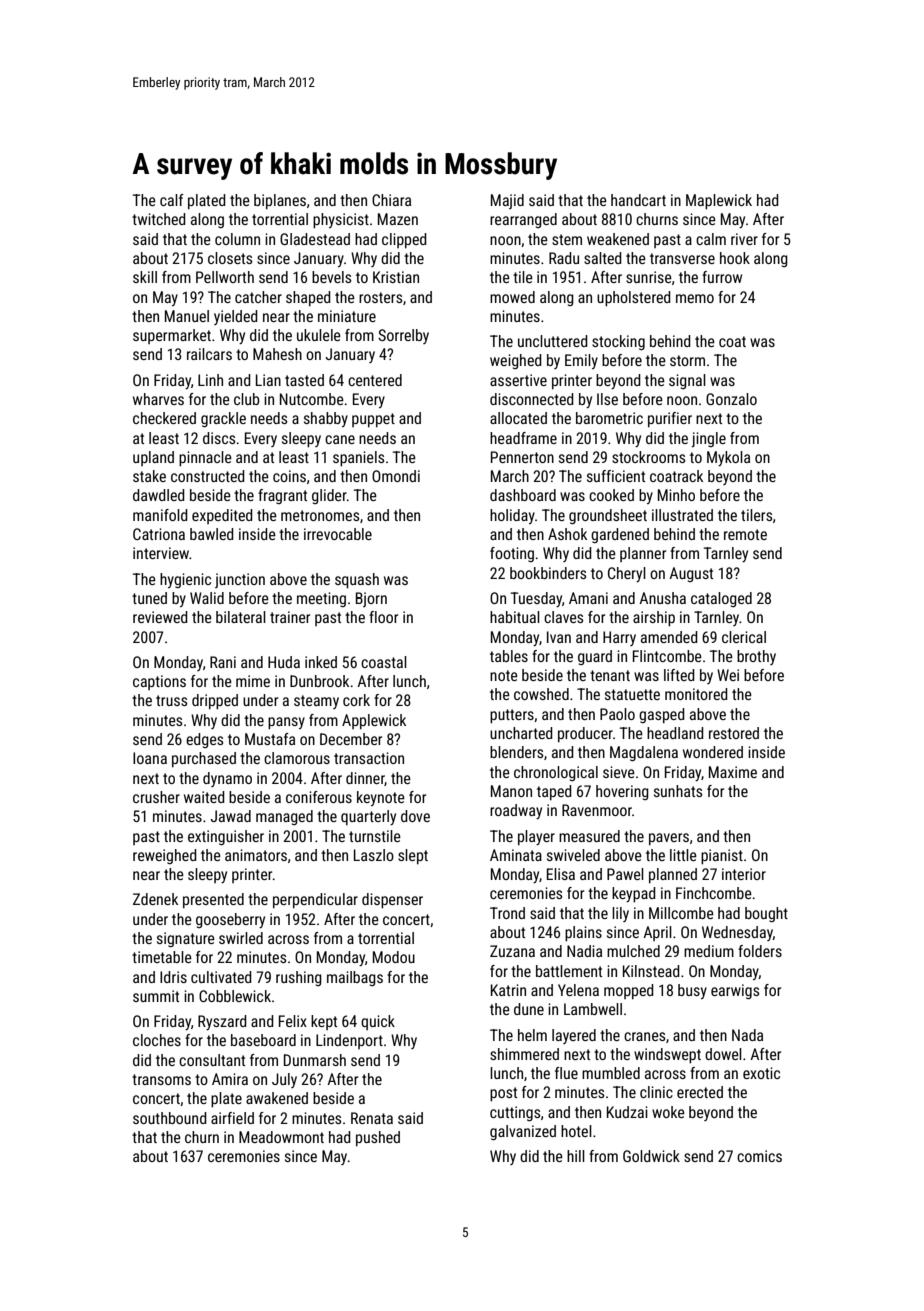 The height and width of the screenshot is (1311, 924). I want to click on Cobblewick, so click(235, 996).
